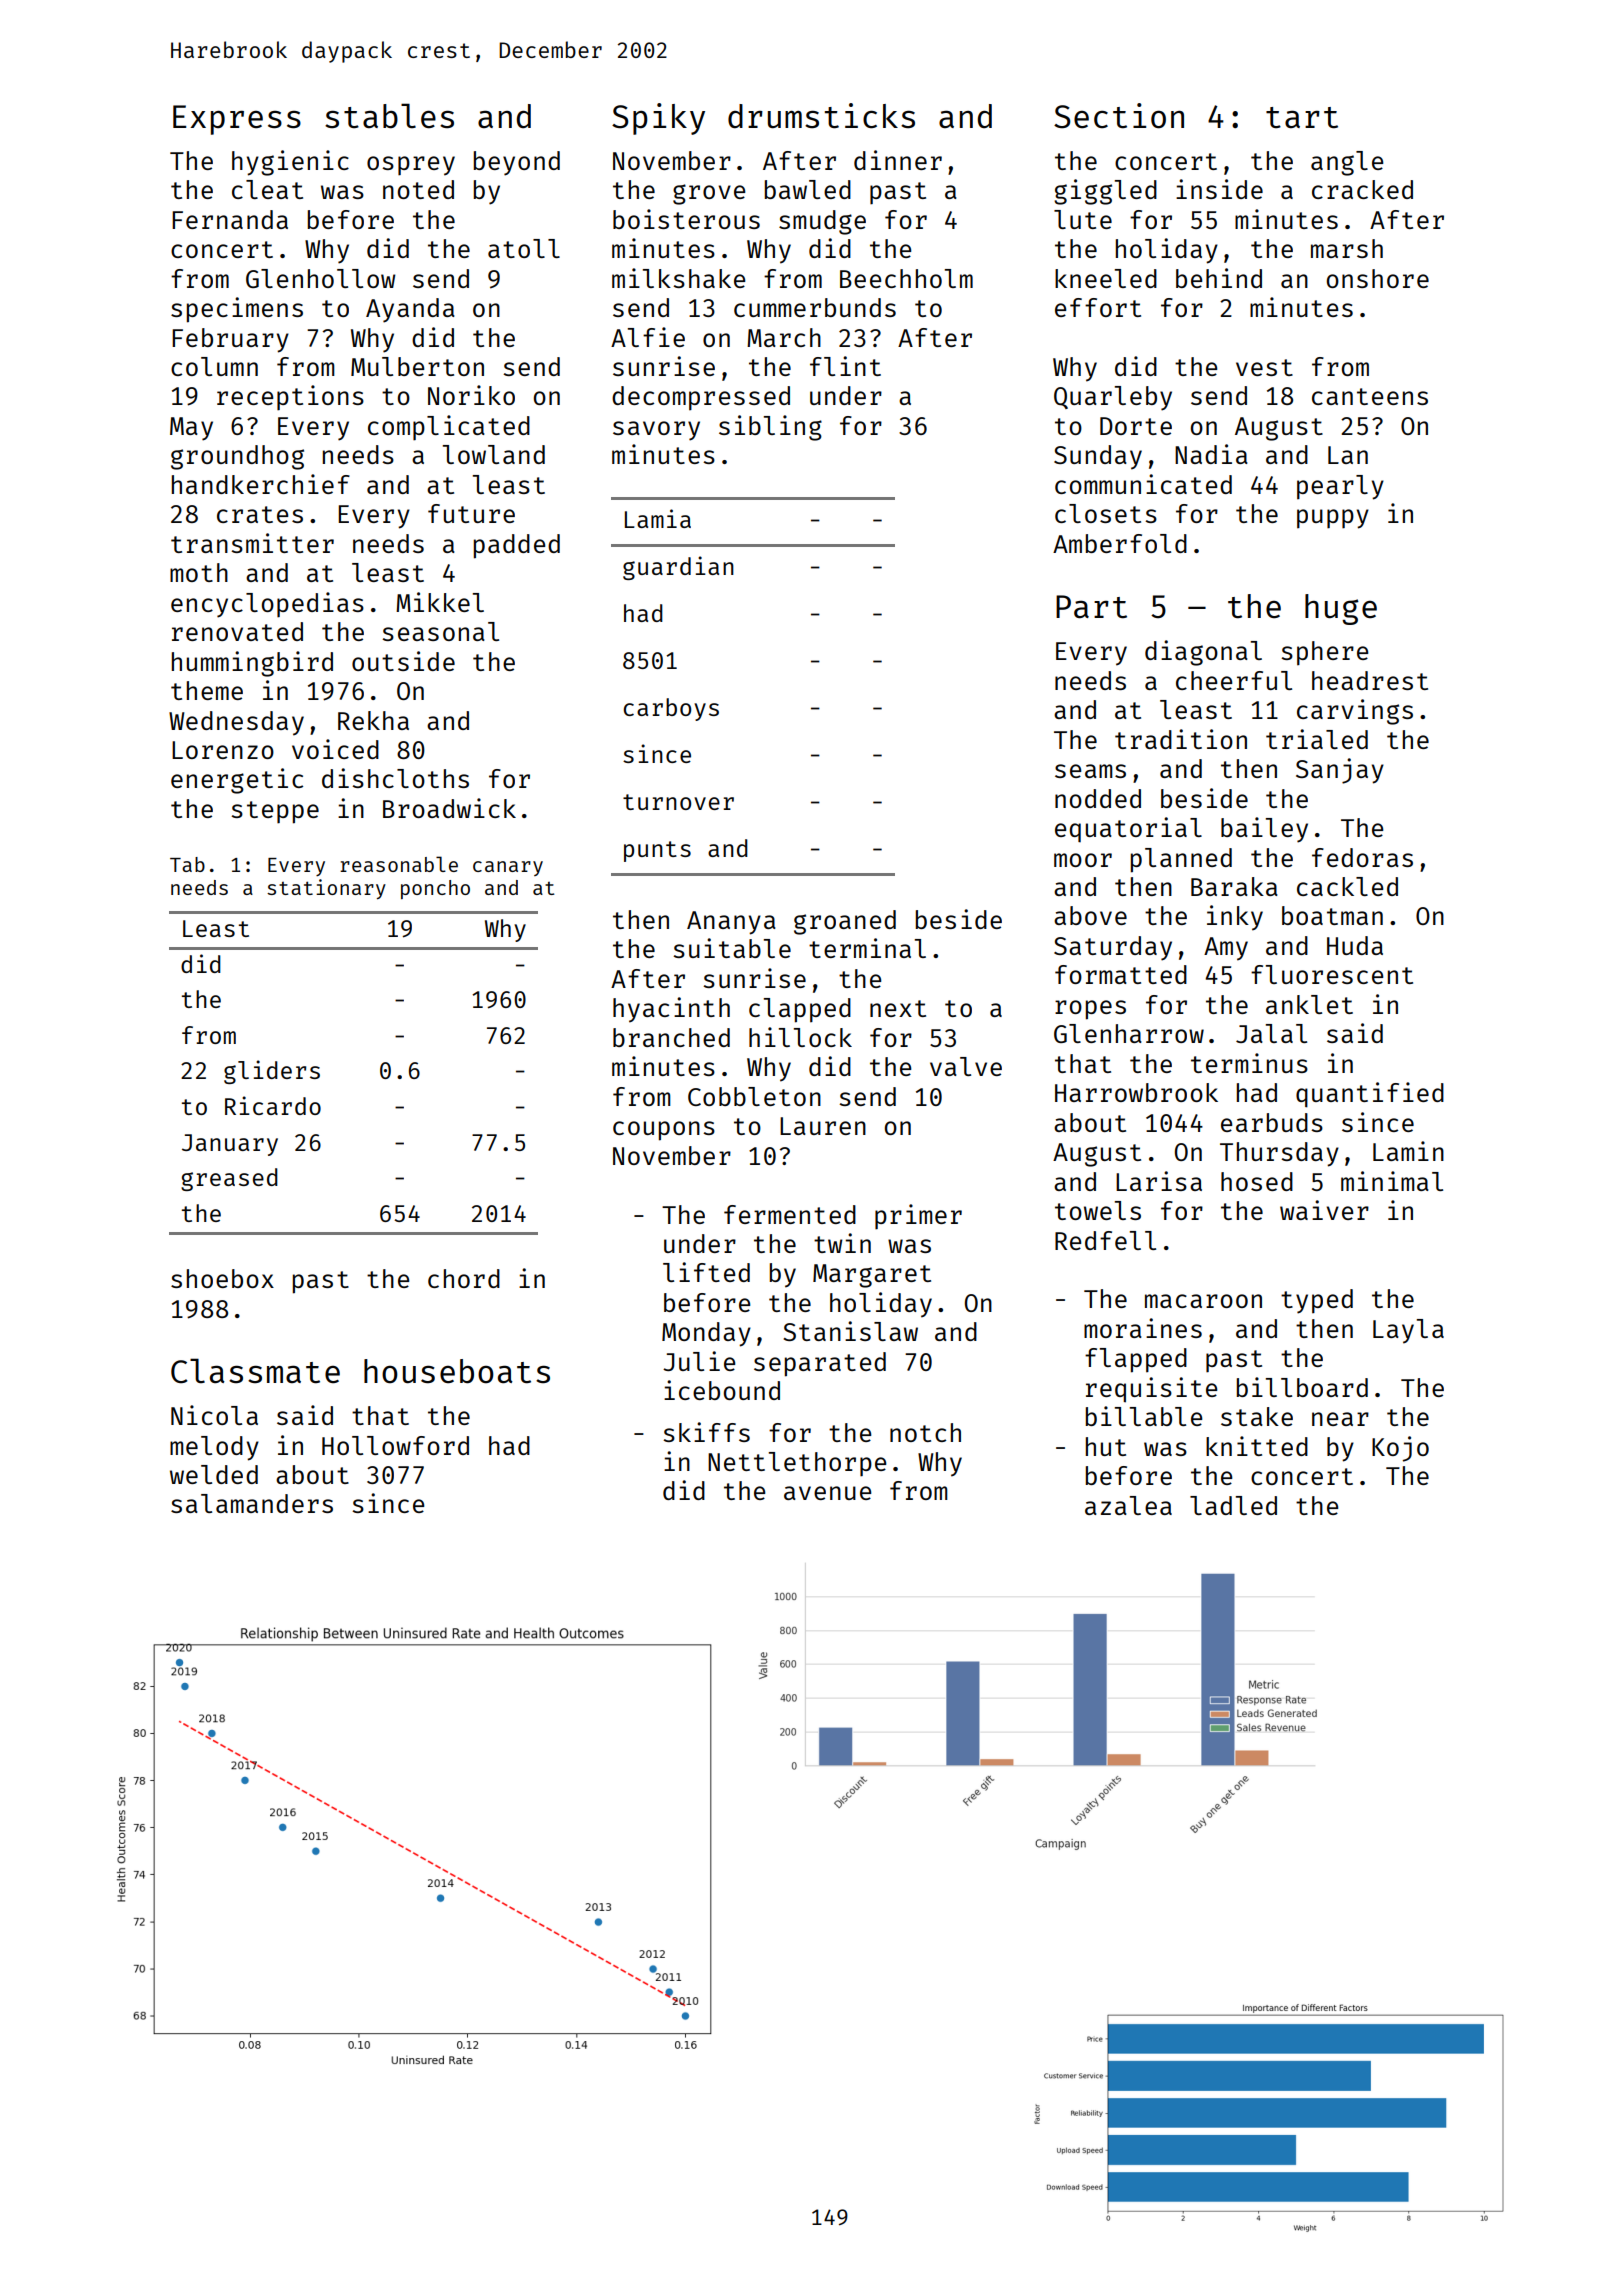 The image size is (1620, 2292). Describe the element at coordinates (252, 1503) in the page. I see `salamanders` at that location.
